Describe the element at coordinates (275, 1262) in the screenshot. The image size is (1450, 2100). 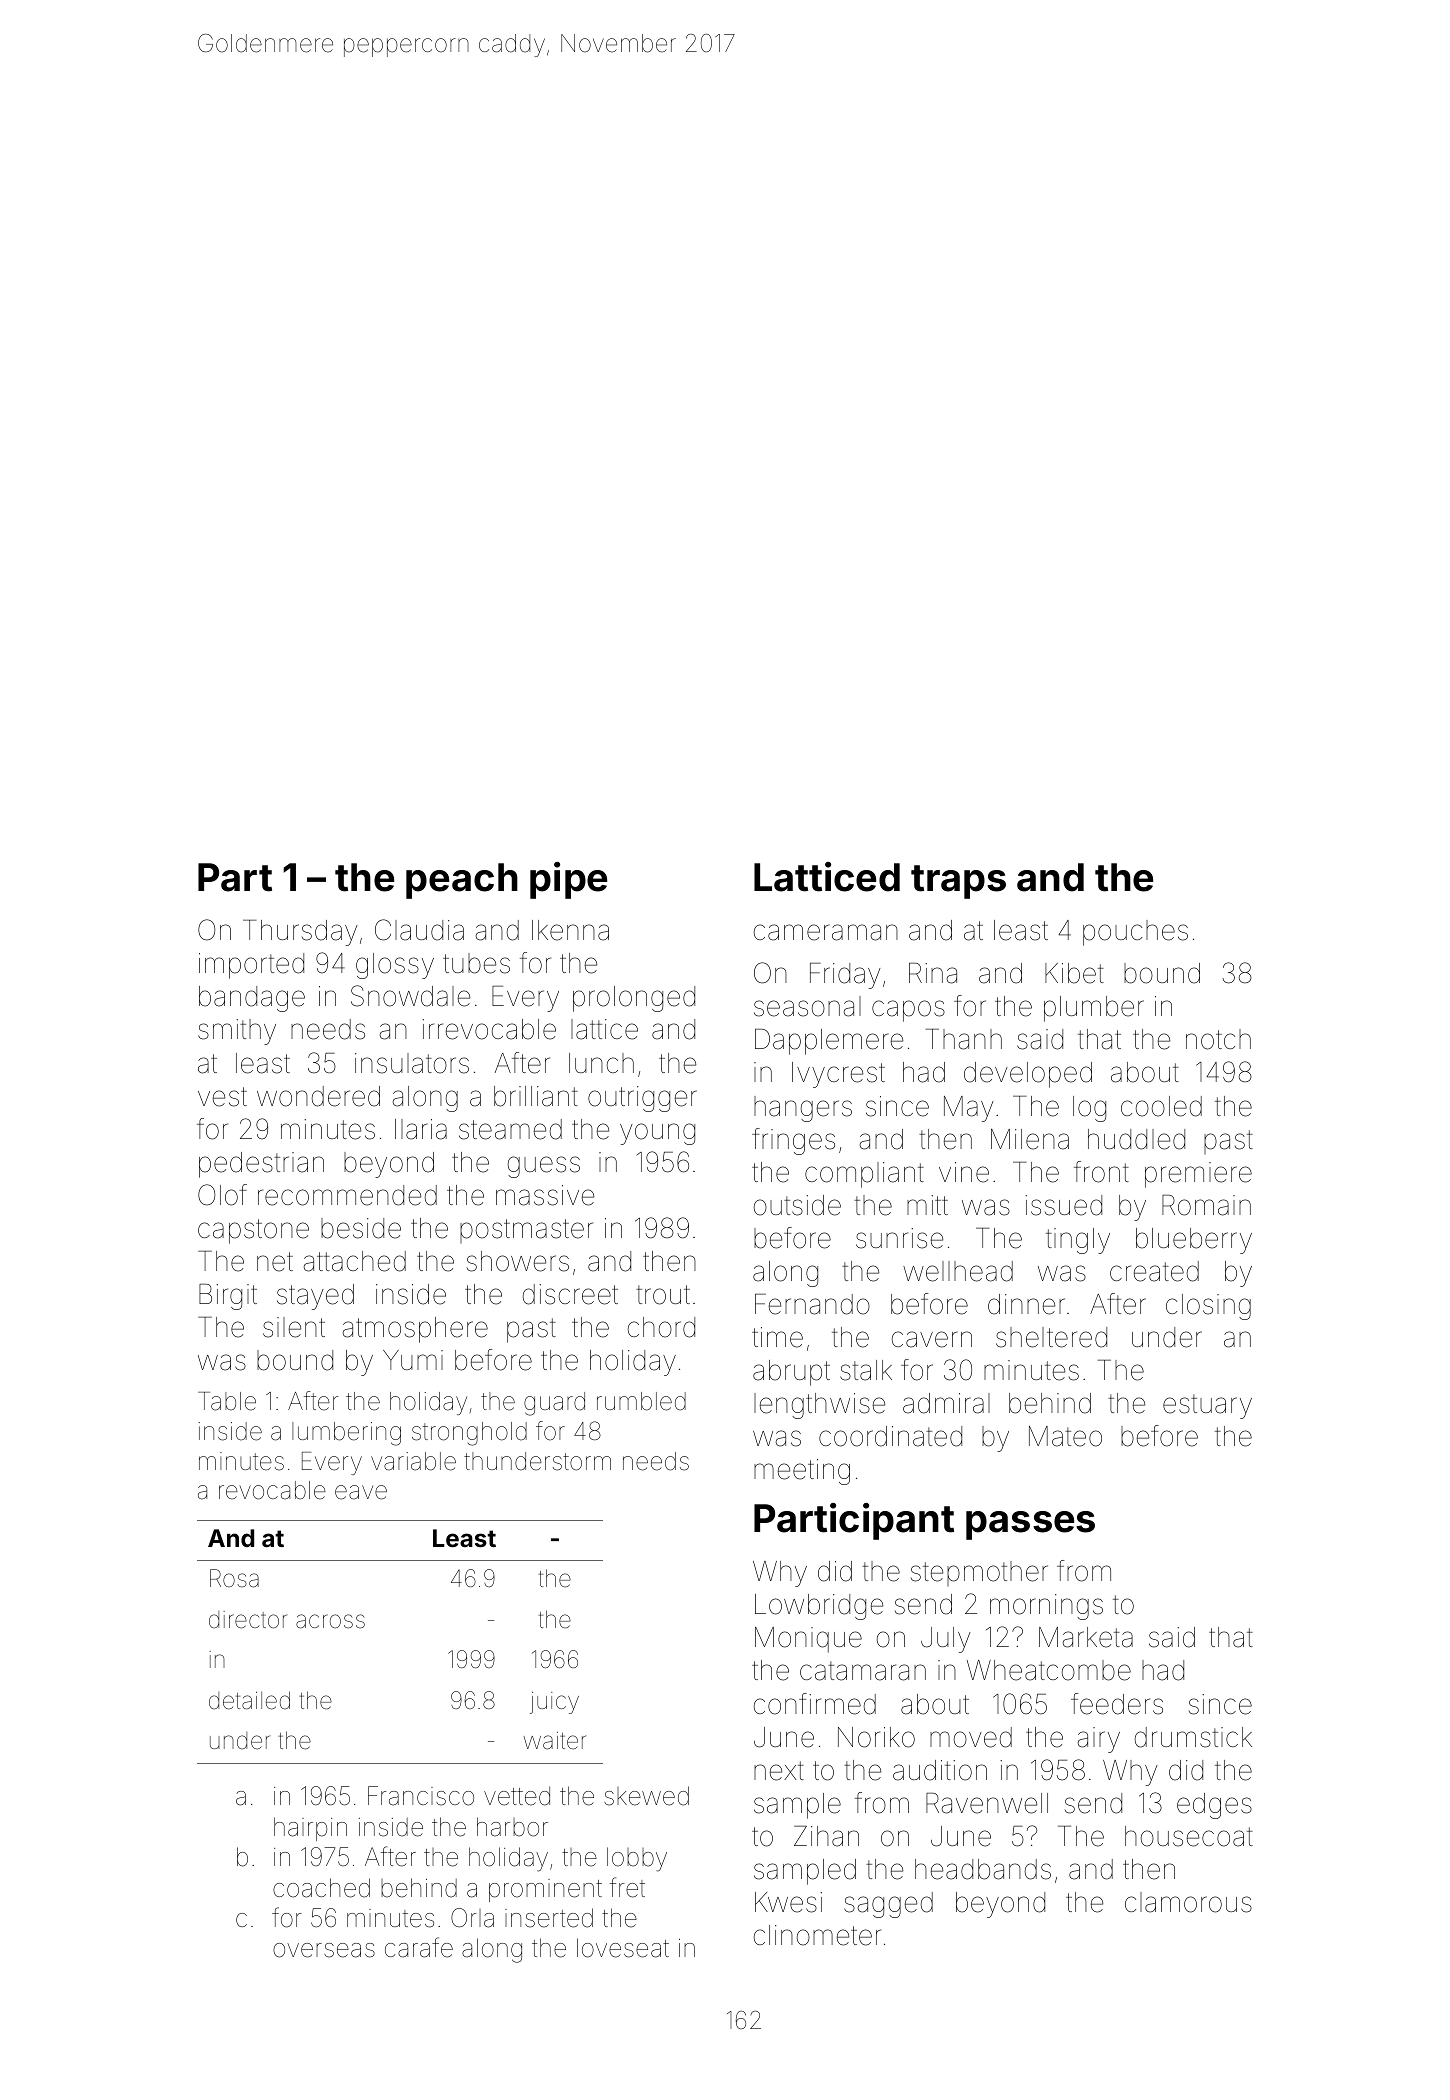
I see `net` at that location.
